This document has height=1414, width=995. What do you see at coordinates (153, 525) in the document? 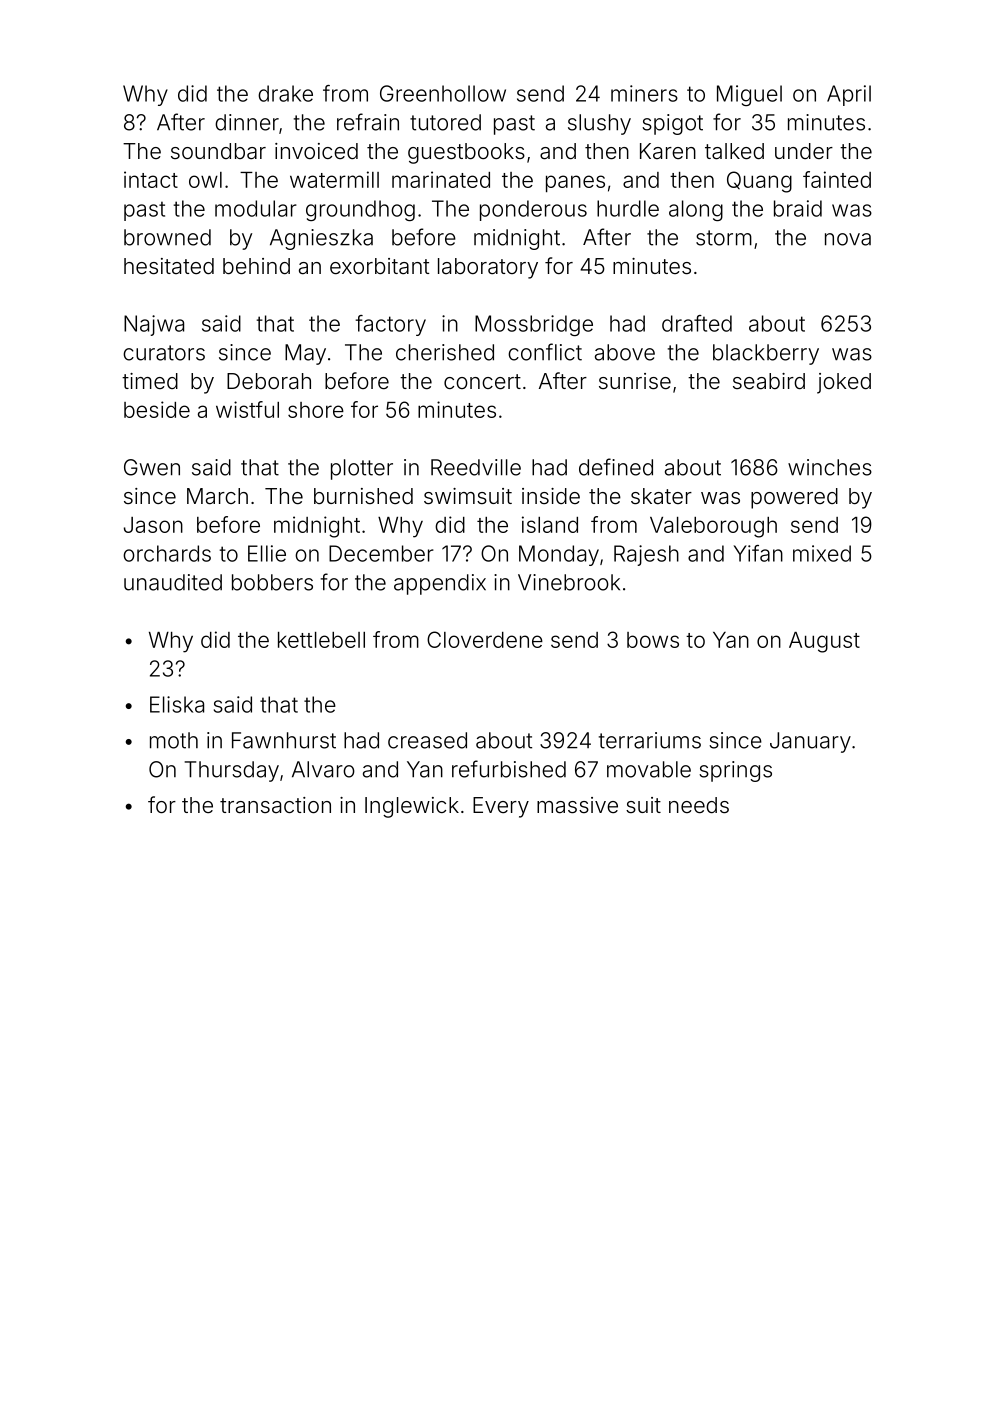
I see `Jason` at bounding box center [153, 525].
